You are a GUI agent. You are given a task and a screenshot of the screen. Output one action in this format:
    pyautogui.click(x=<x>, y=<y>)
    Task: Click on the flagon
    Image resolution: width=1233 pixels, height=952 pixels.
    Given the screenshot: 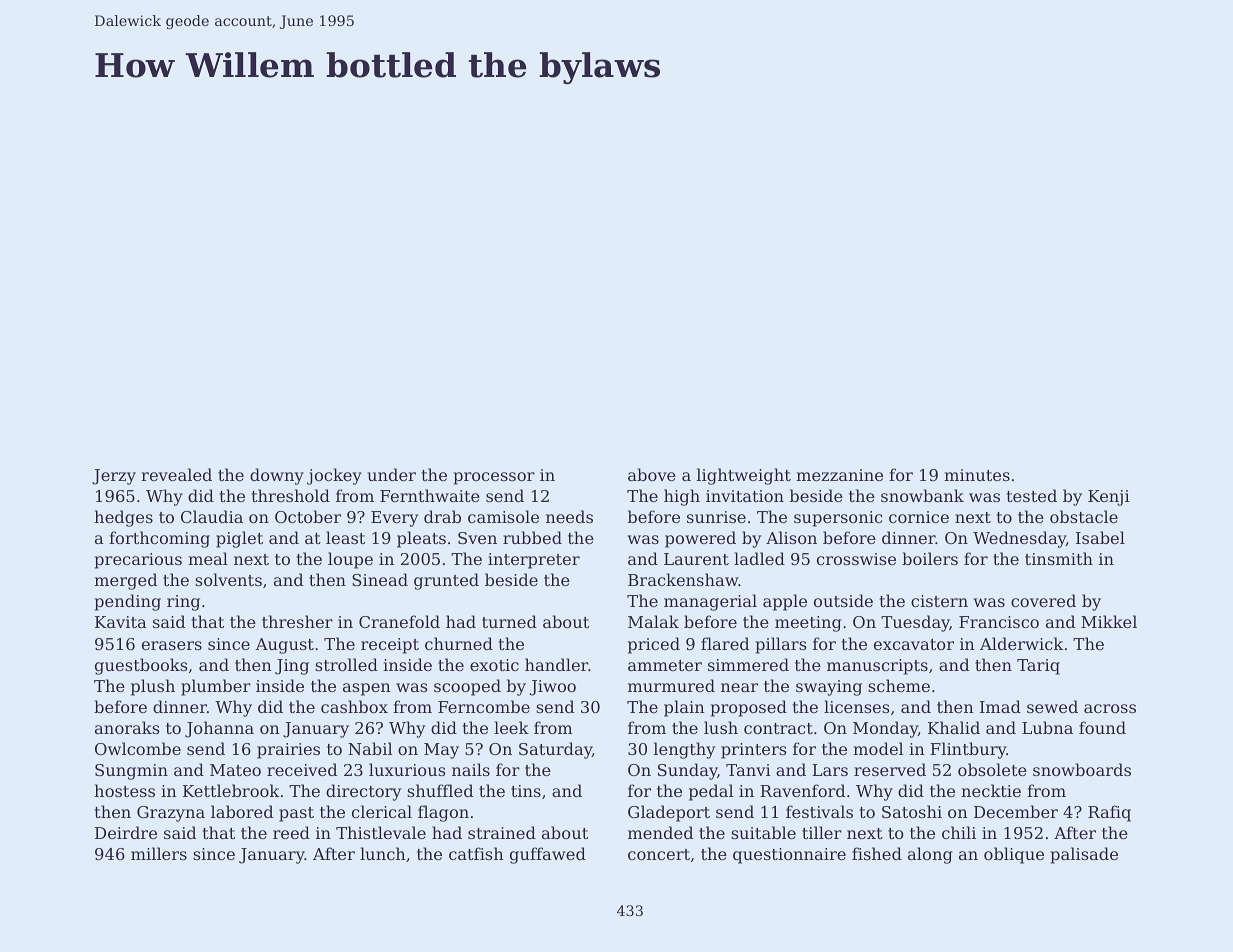 What is the action you would take?
    pyautogui.click(x=443, y=813)
